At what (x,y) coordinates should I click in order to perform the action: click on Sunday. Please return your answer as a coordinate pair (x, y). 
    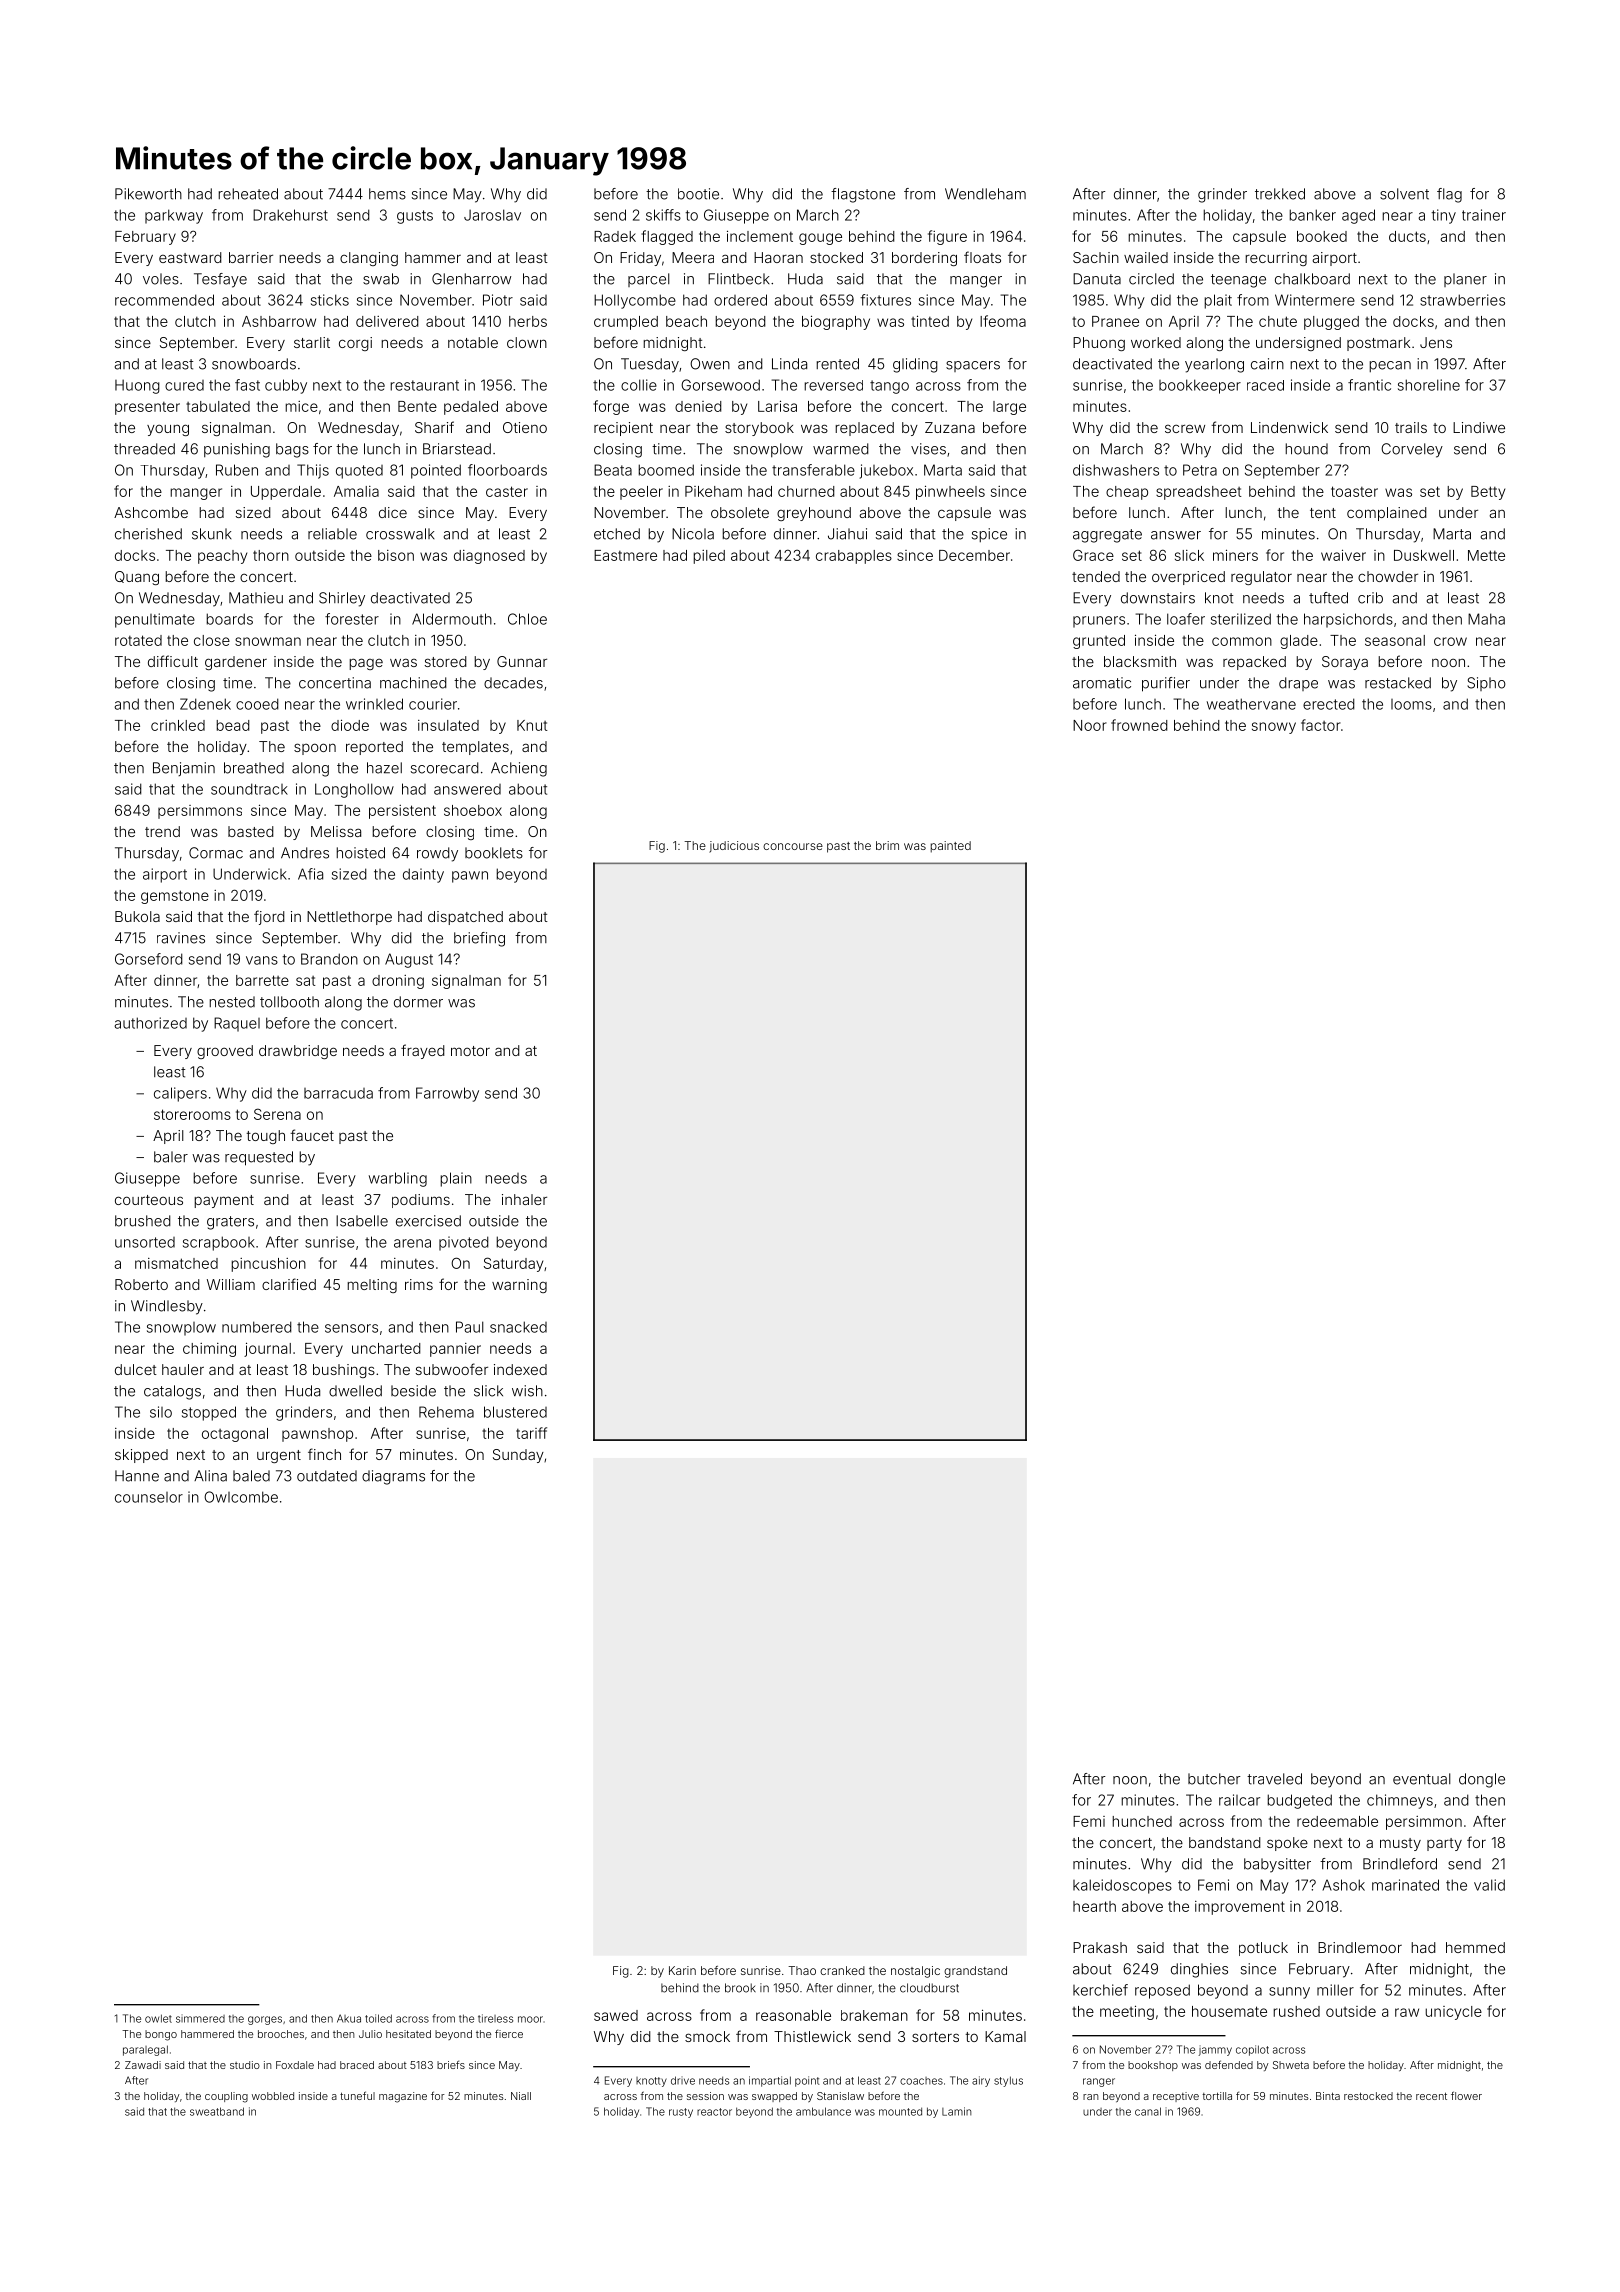
    Looking at the image, I should click on (518, 1456).
